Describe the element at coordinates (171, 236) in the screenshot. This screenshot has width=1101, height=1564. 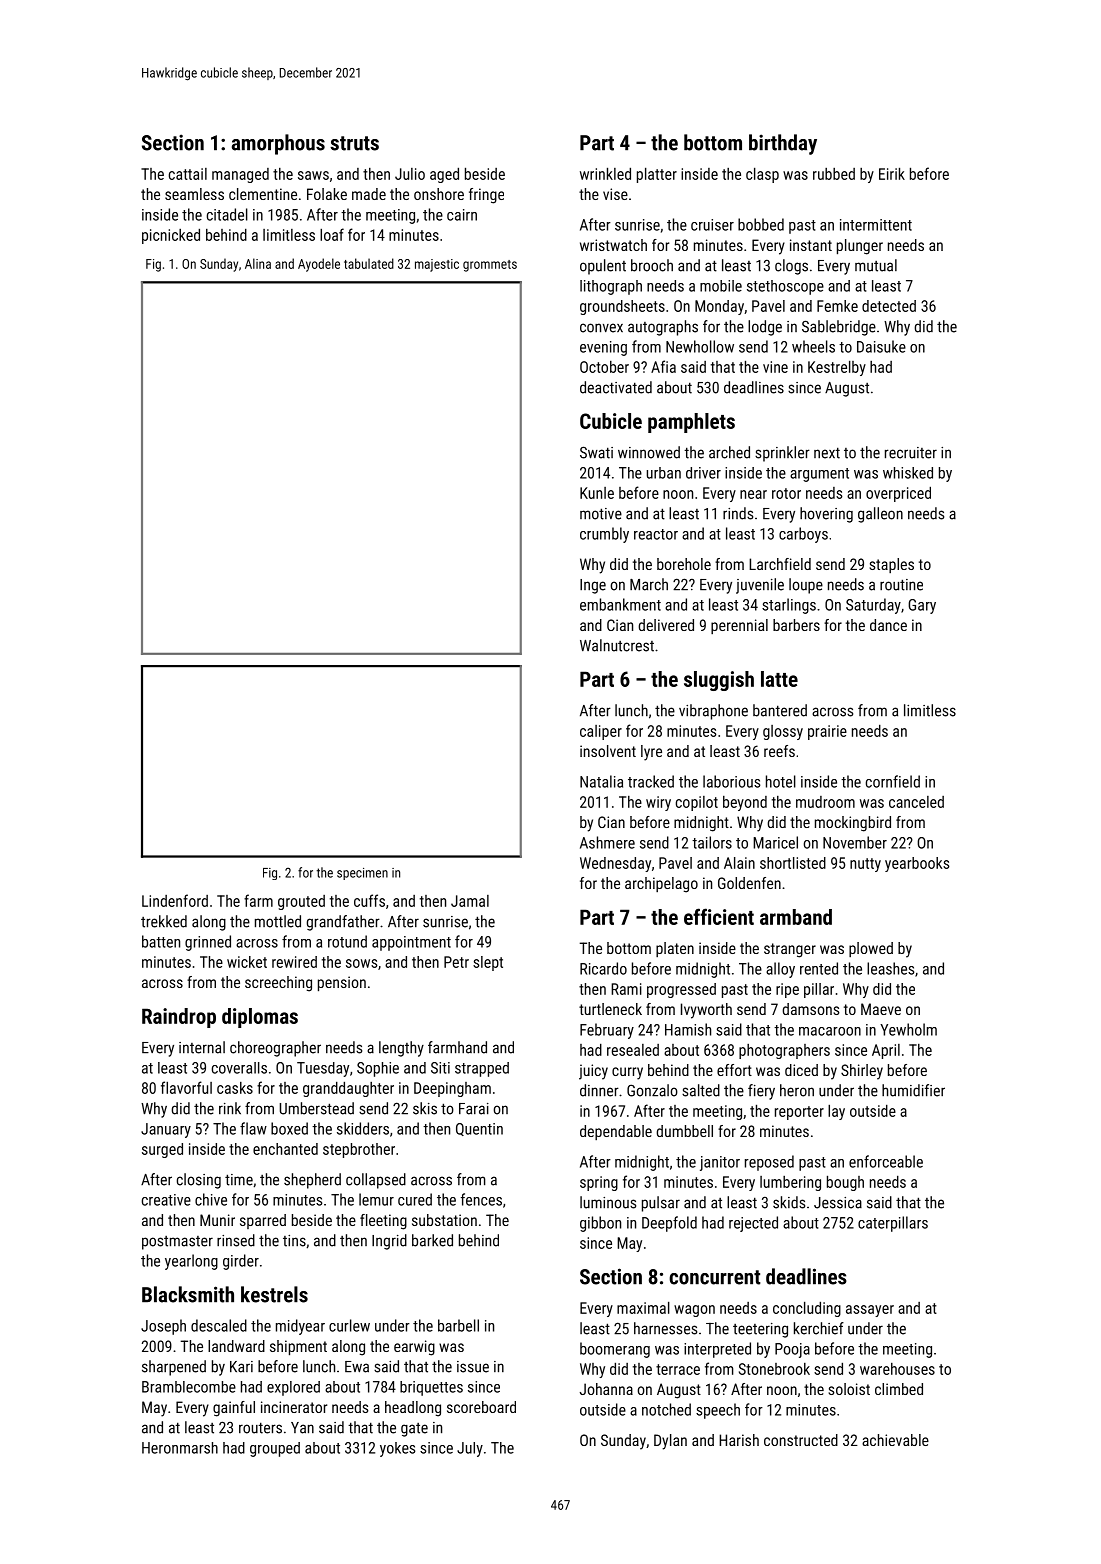
I see `picnicked` at that location.
